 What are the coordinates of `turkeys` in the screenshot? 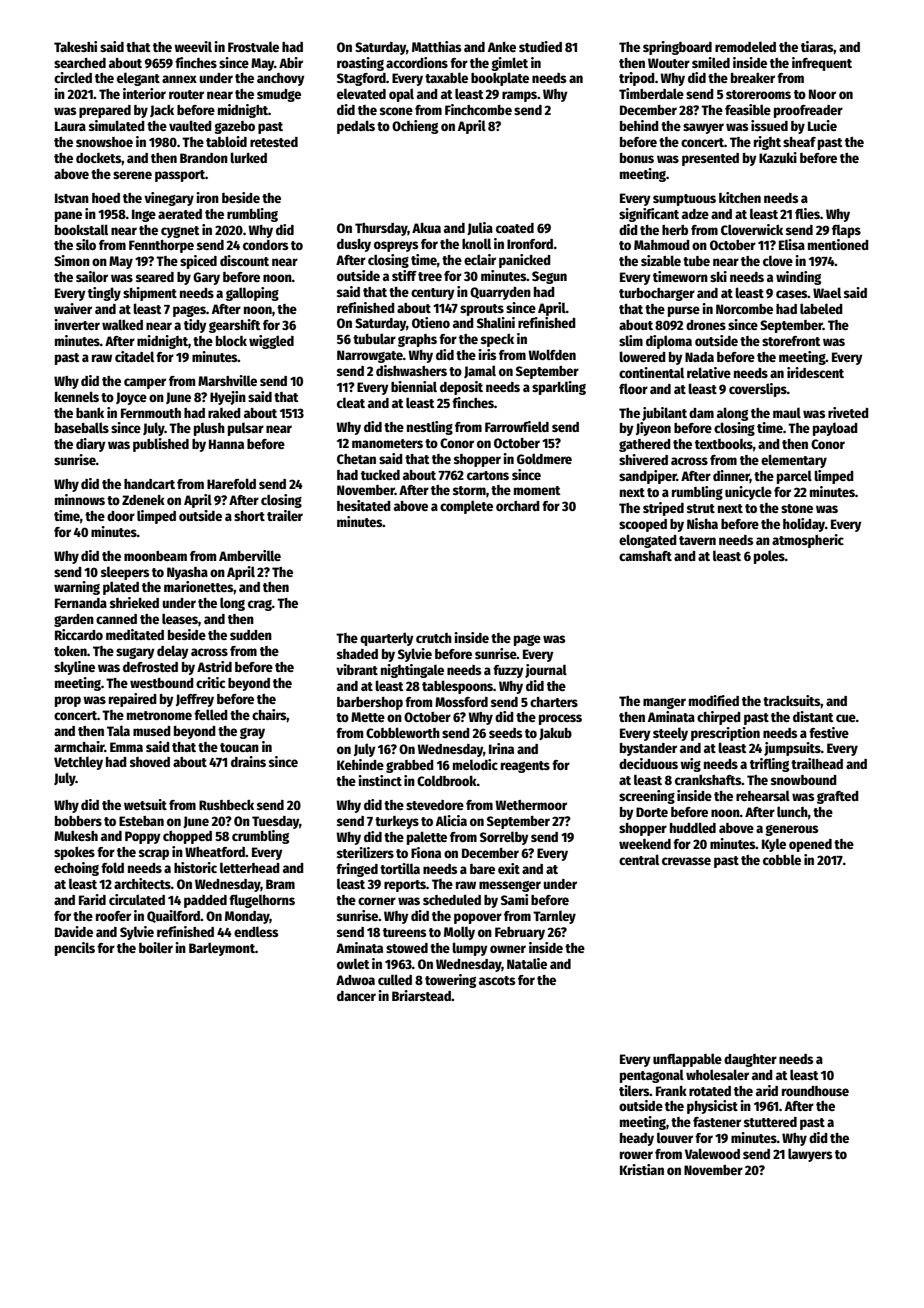 It's located at (397, 822).
